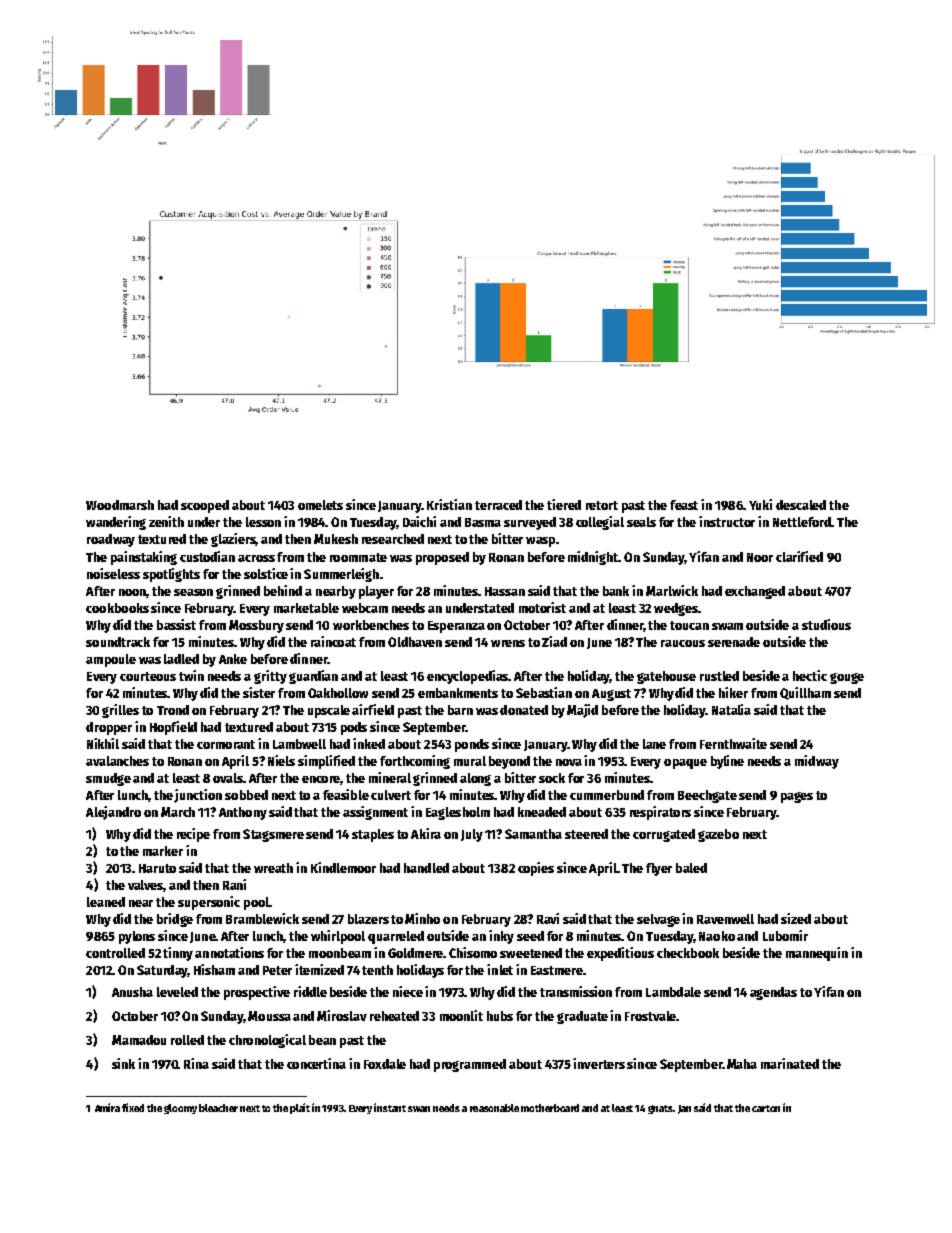 The image size is (952, 1233). Describe the element at coordinates (760, 557) in the image. I see `Noor` at that location.
